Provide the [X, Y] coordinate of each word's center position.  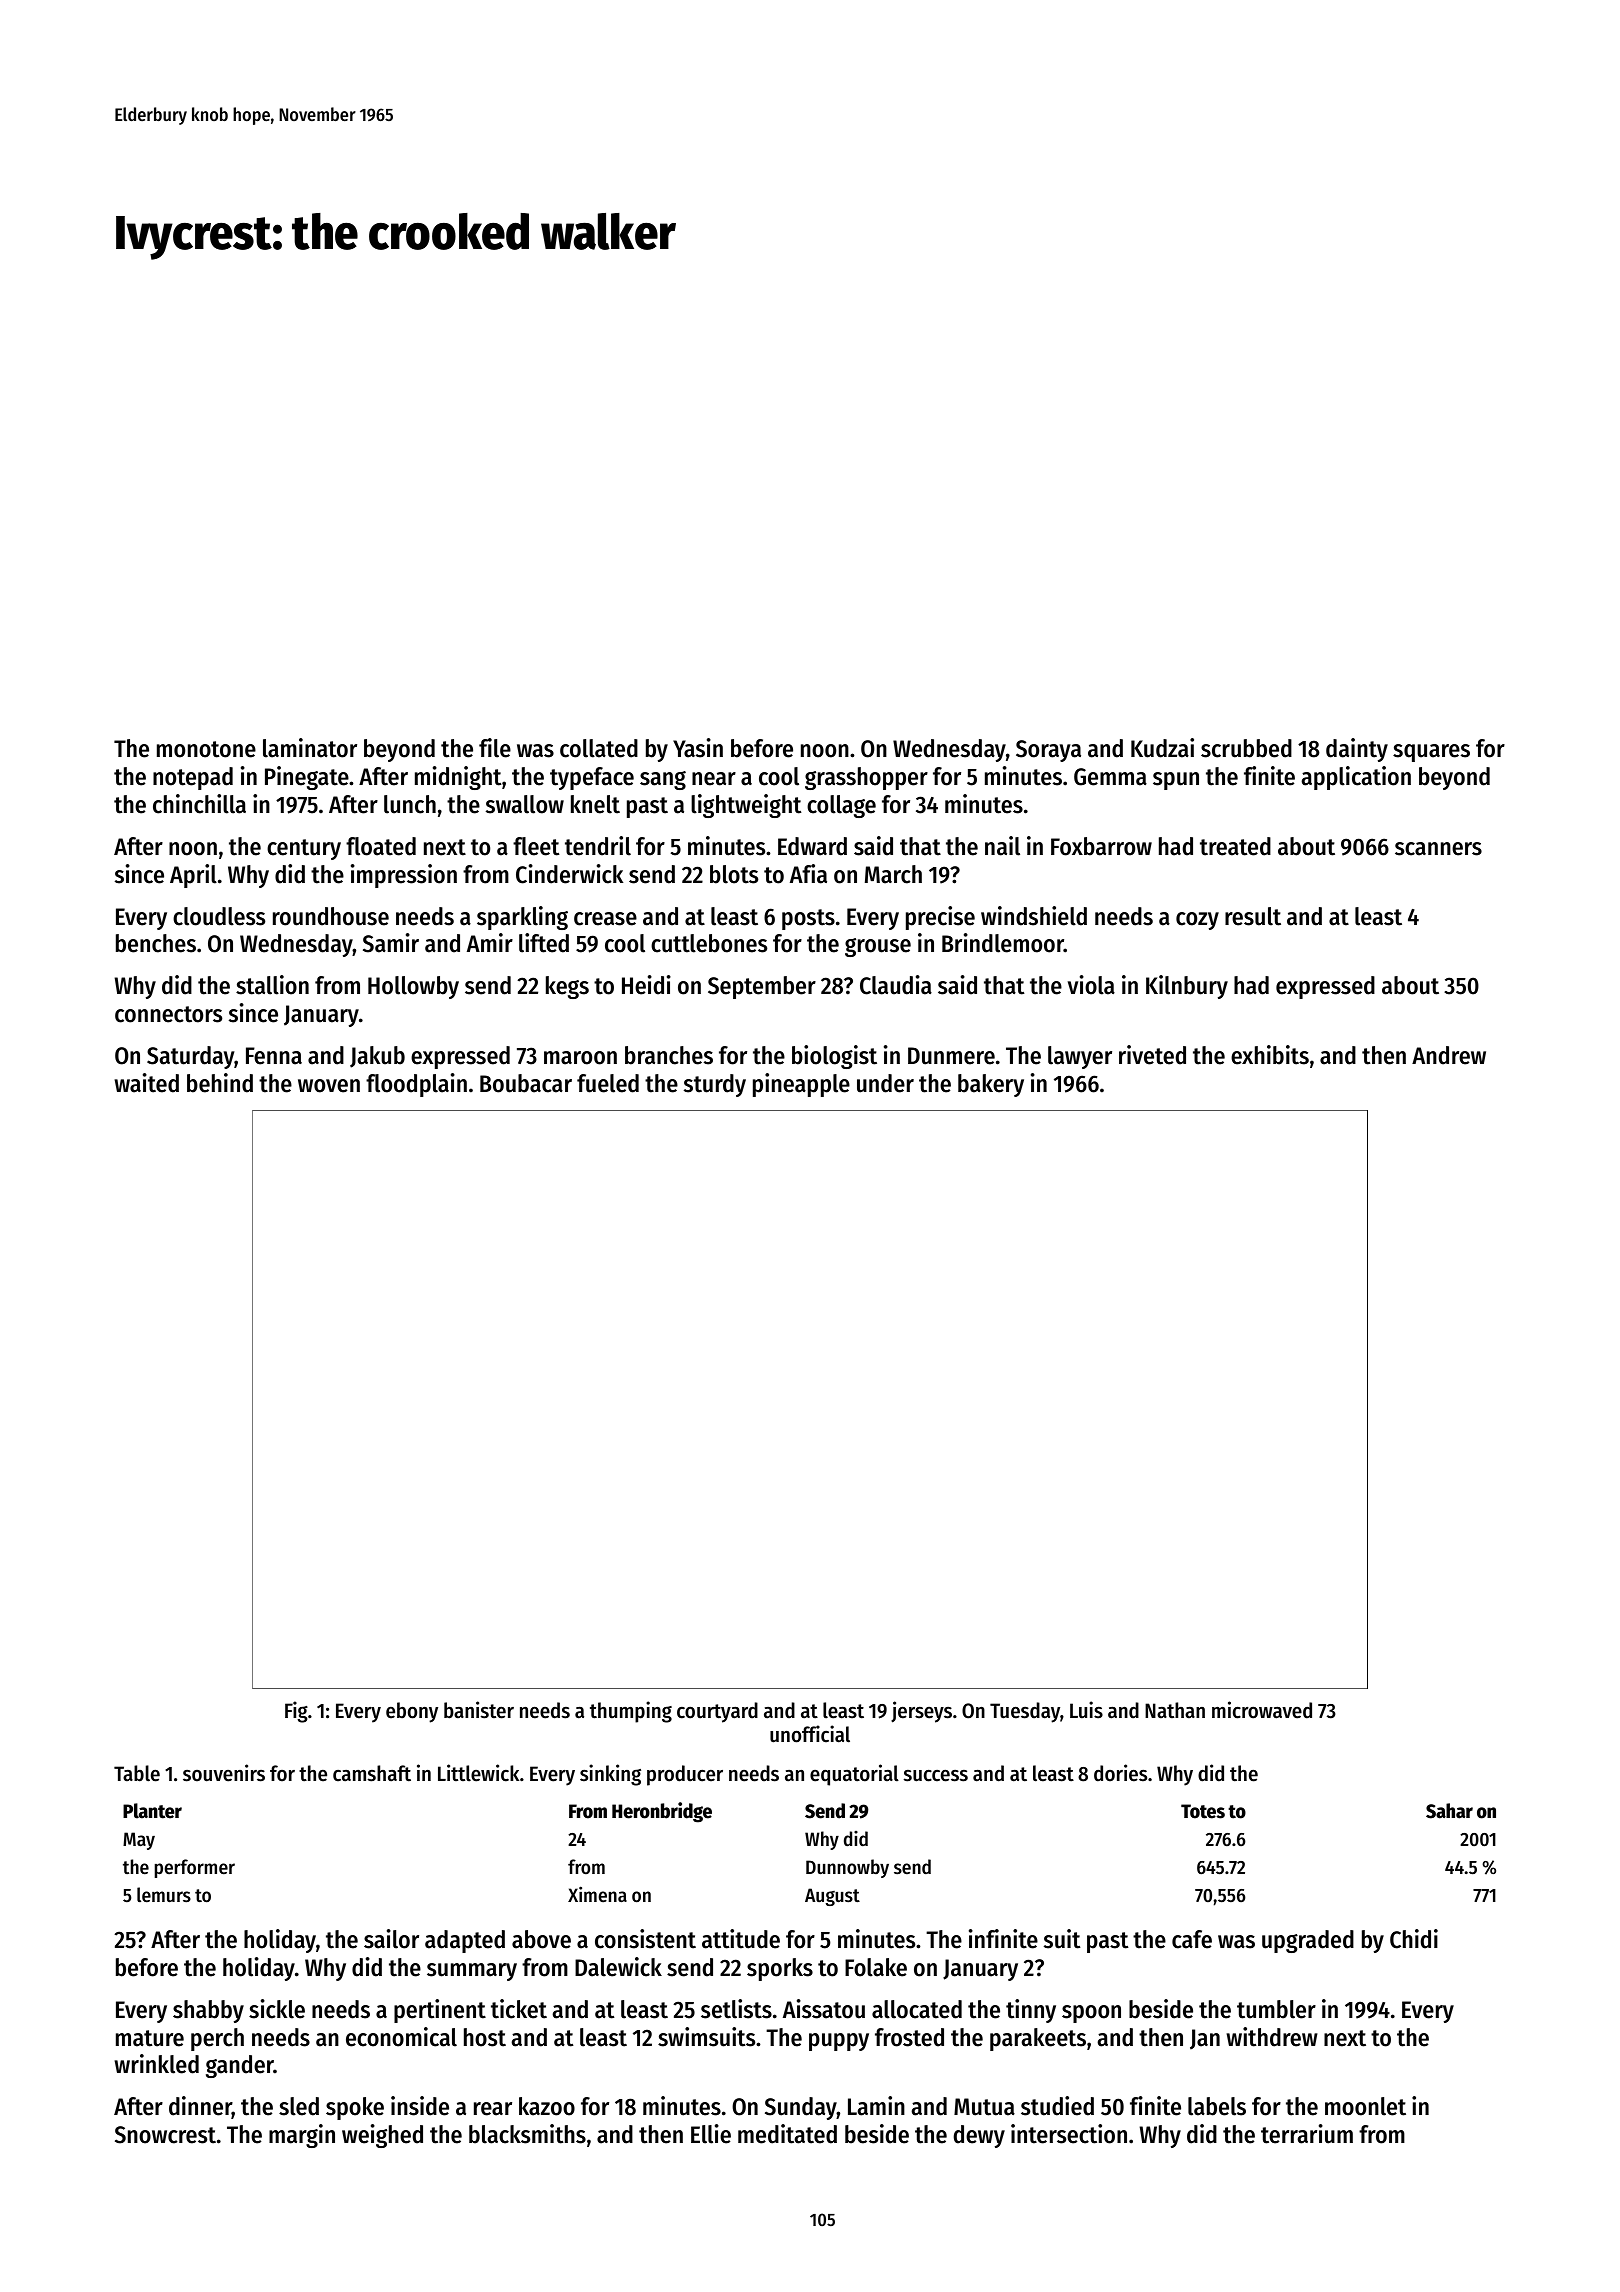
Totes [1203, 1811]
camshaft [372, 1773]
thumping [631, 1712]
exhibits [1270, 1055]
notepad [193, 778]
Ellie [711, 2134]
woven [329, 1086]
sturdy [715, 1085]
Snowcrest [165, 2135]
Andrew [1449, 1055]
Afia [808, 874]
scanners [1438, 849]
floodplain [416, 1085]
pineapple [801, 1085]
